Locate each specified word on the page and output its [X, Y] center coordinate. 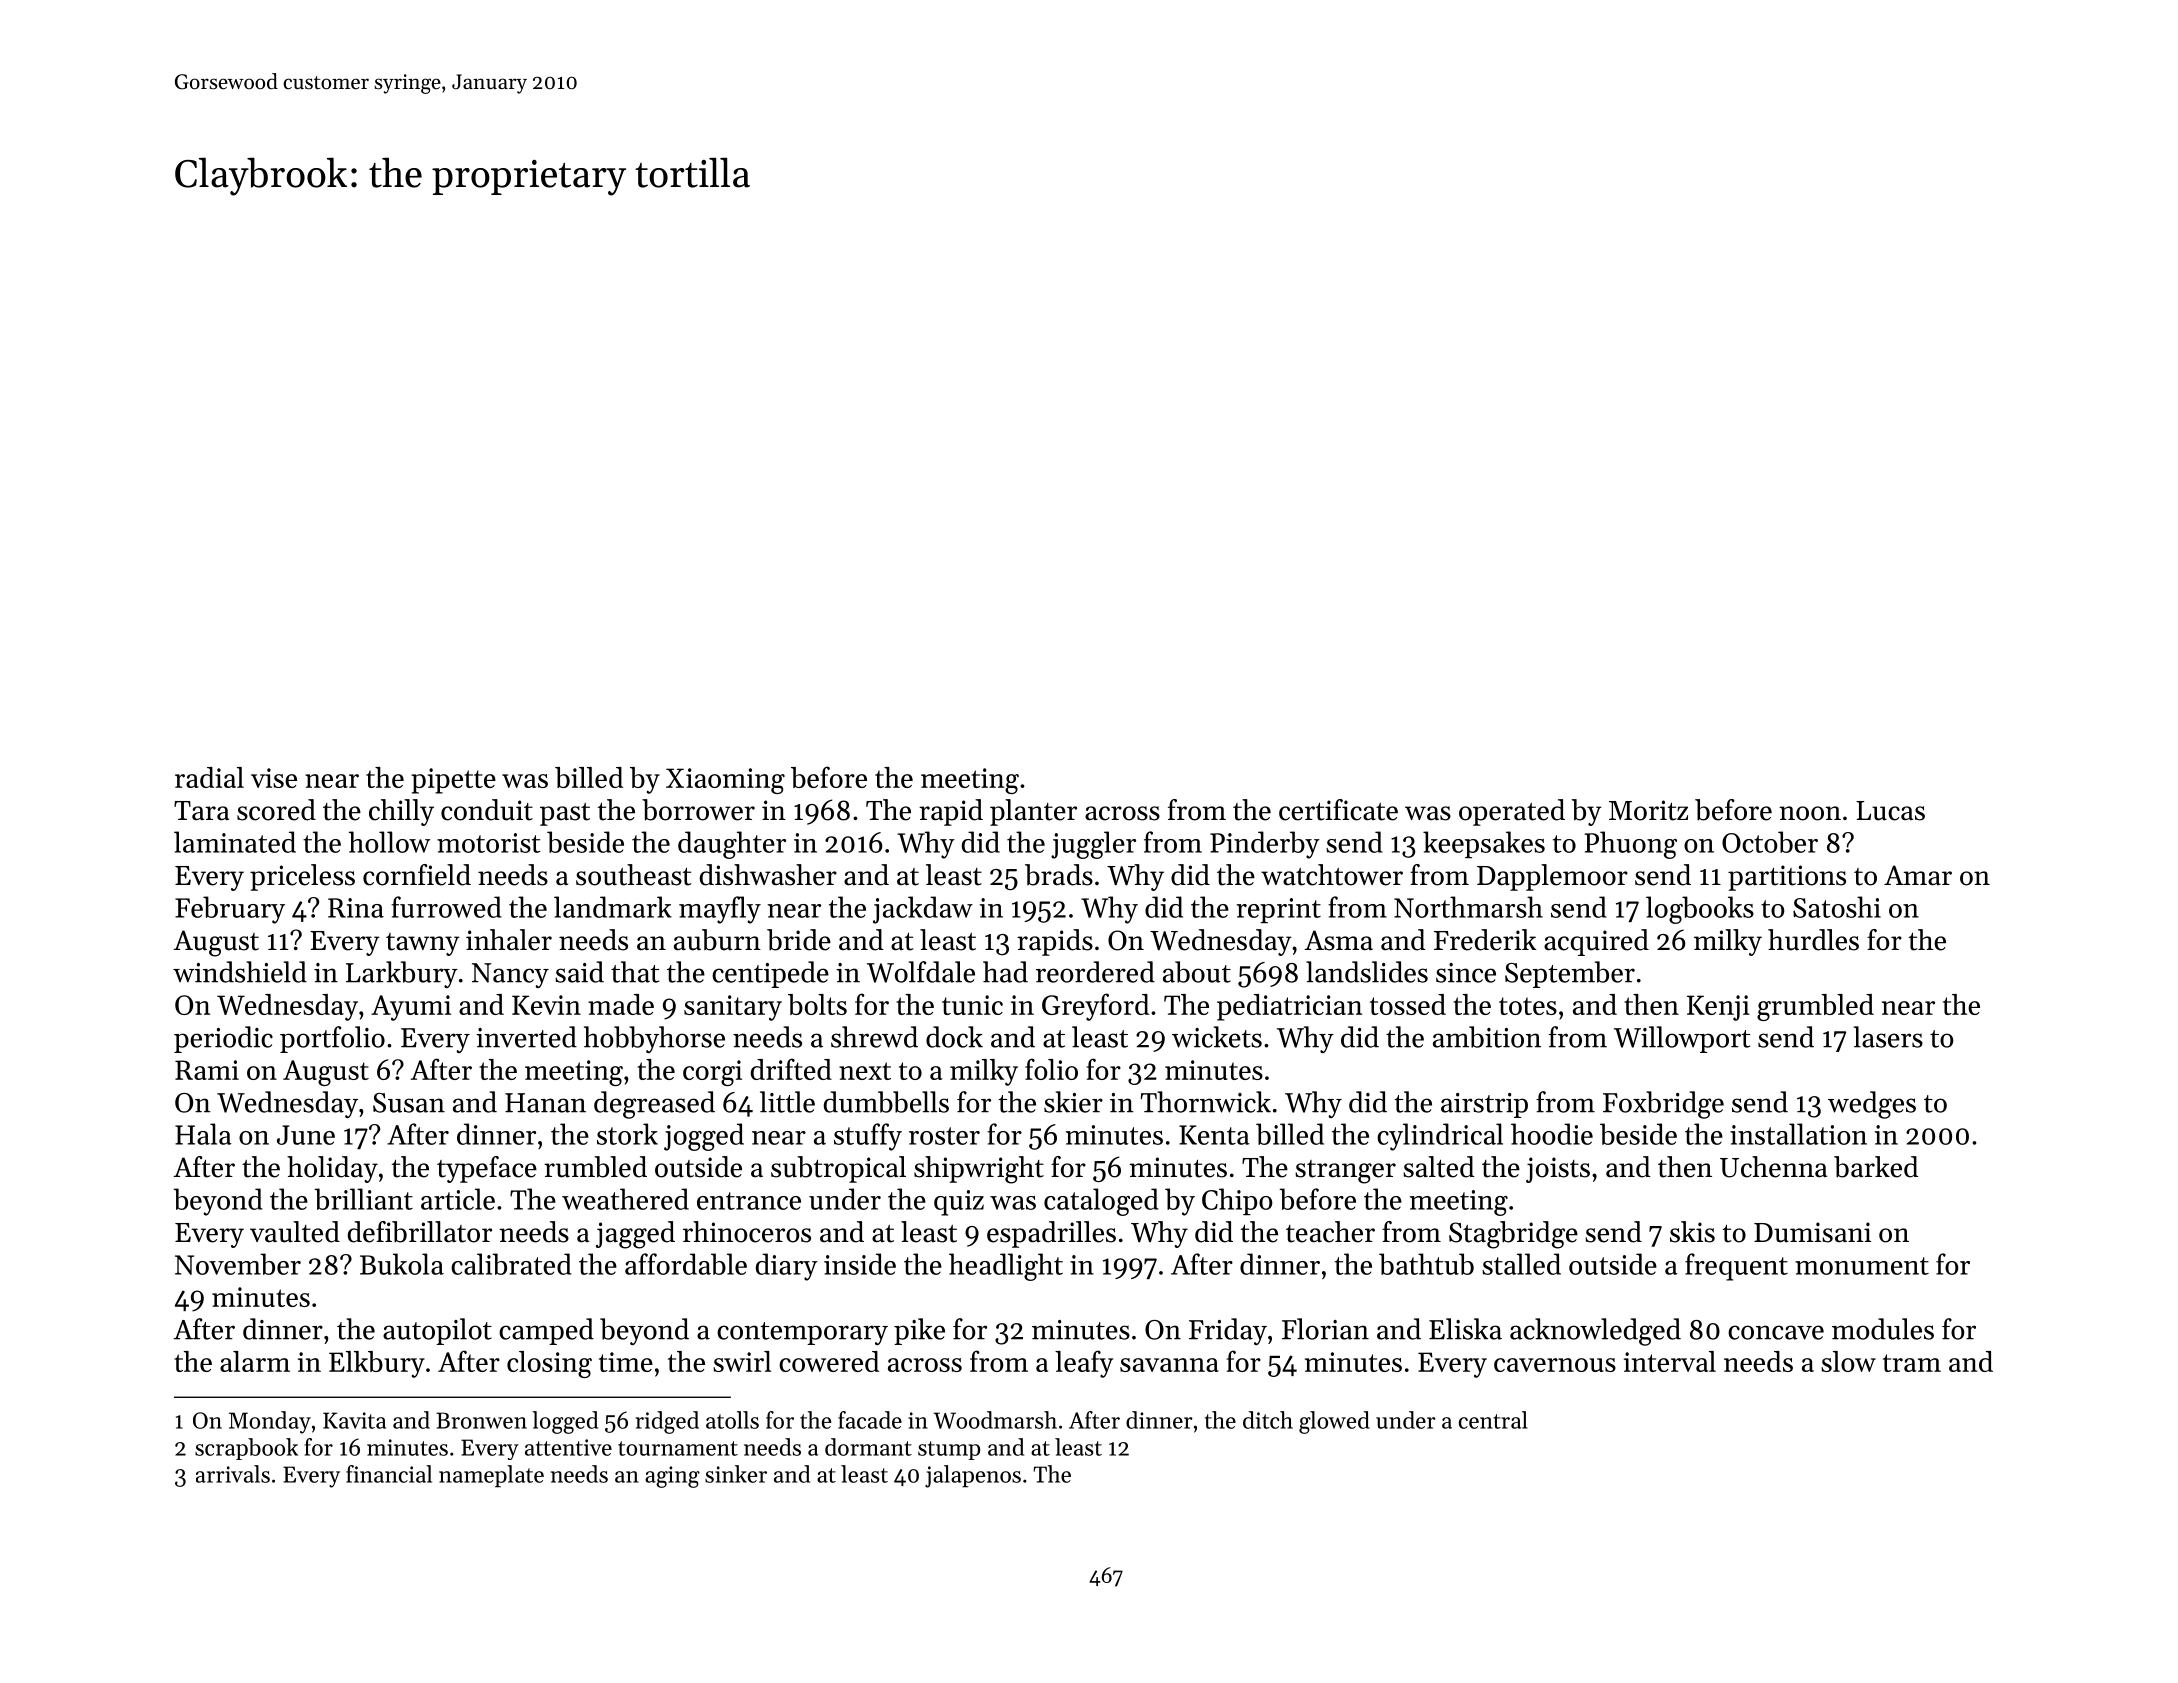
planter [1033, 812]
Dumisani [1812, 1232]
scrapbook [246, 1449]
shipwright [979, 1170]
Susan [409, 1103]
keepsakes [1484, 844]
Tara [201, 810]
